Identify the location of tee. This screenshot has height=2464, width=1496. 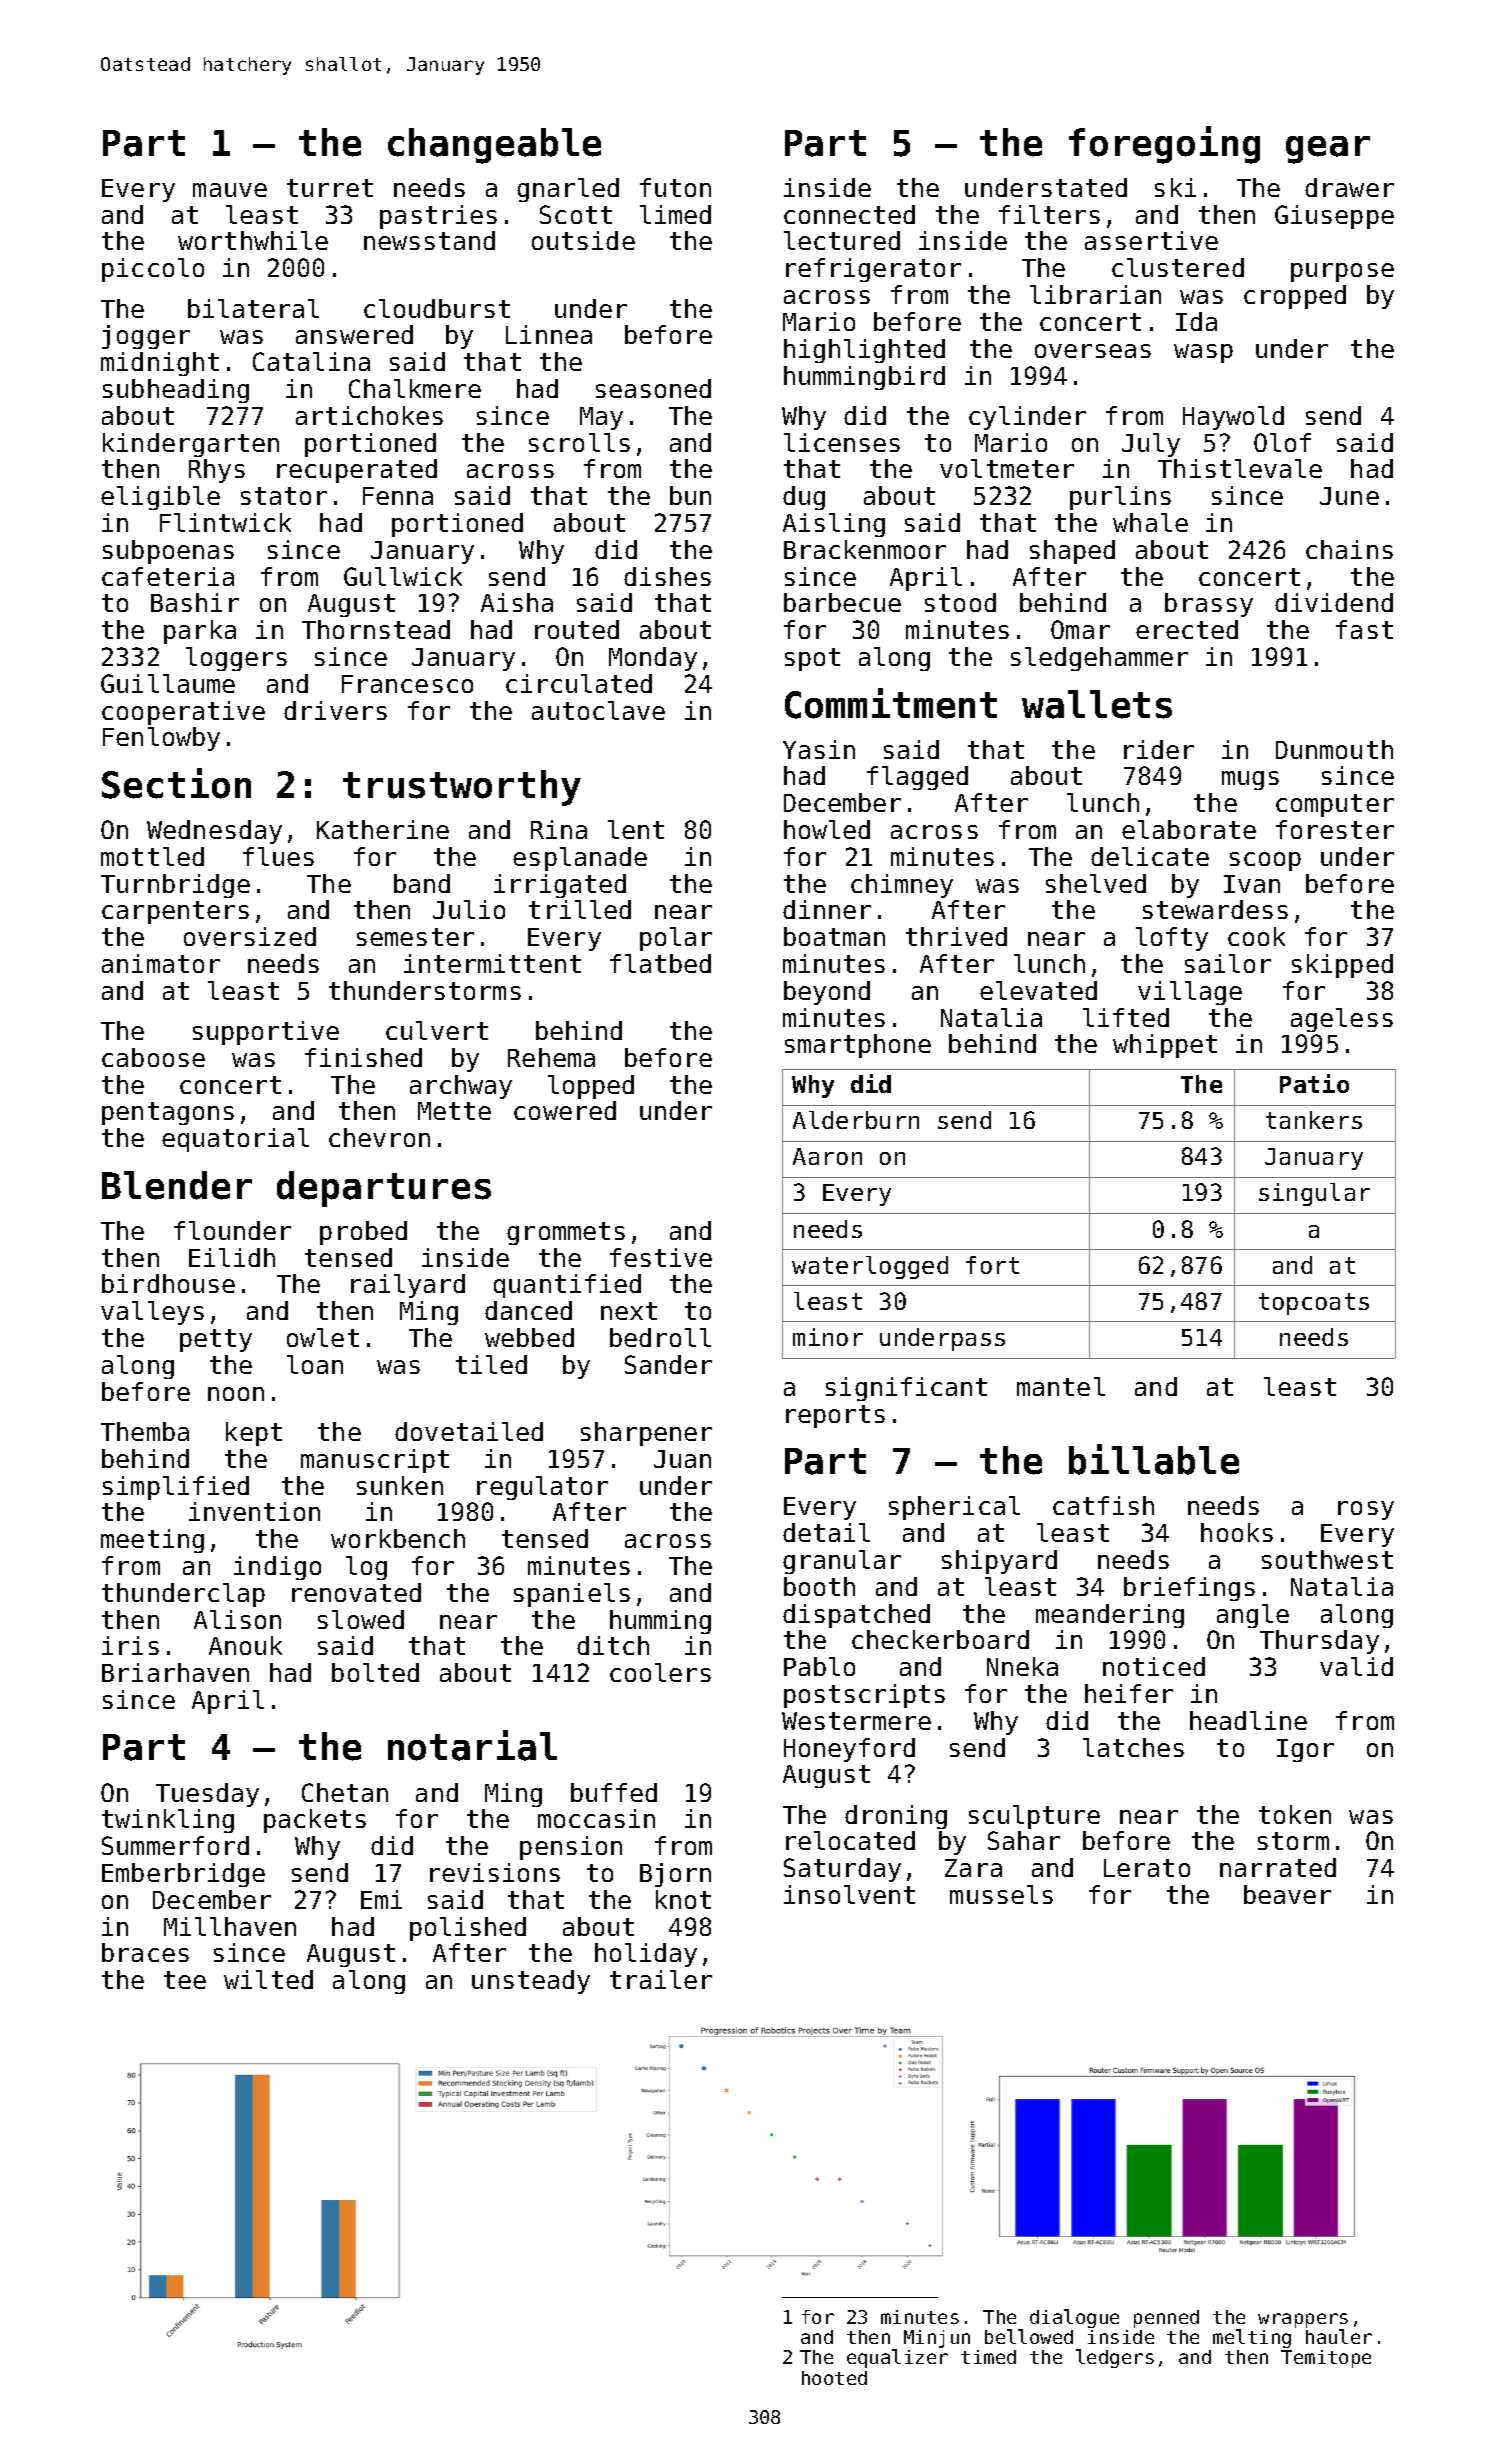
(185, 1980).
